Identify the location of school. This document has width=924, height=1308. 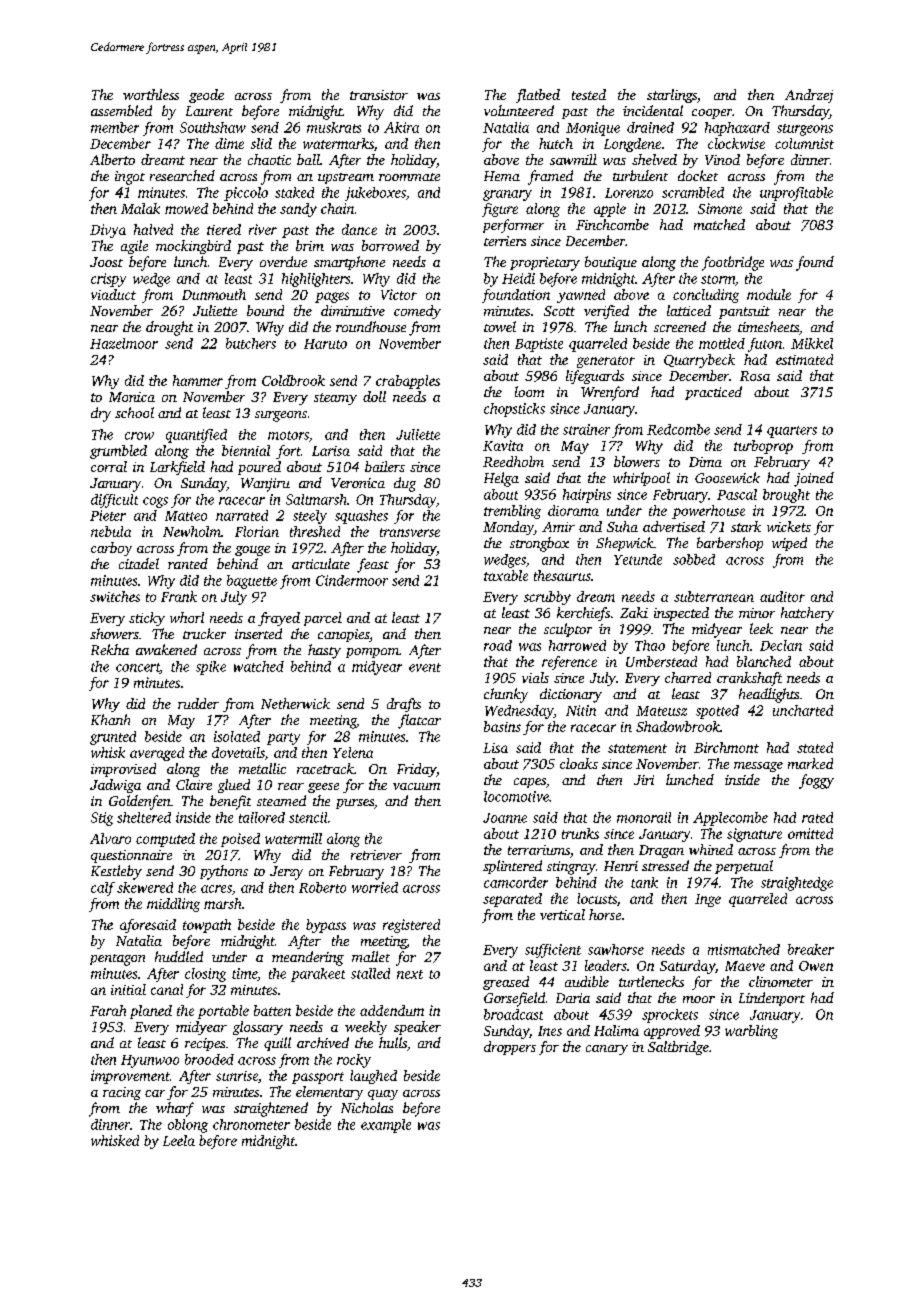
(134, 412).
